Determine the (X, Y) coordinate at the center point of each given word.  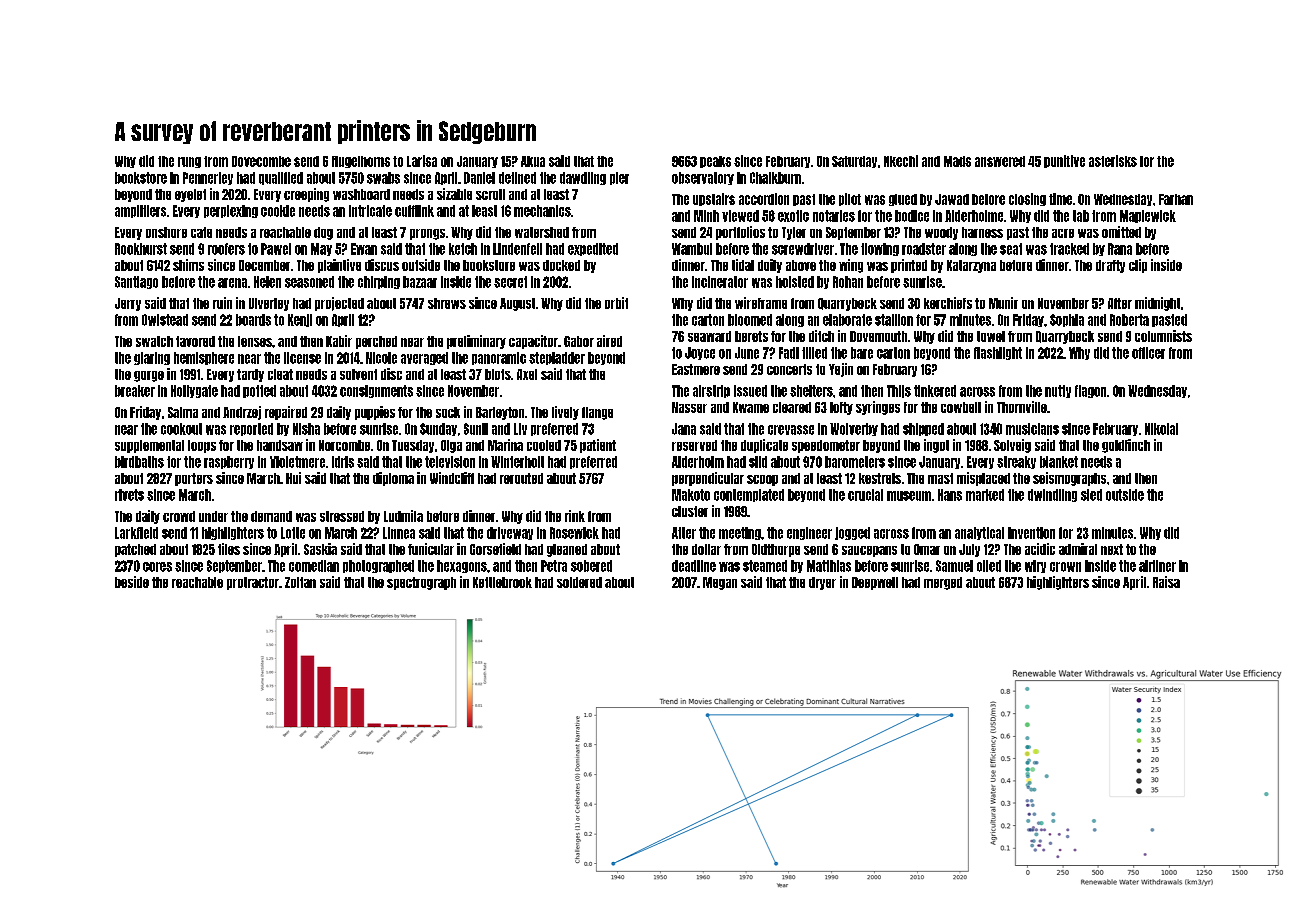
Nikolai (1161, 429)
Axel (527, 374)
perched (376, 342)
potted (259, 391)
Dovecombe (261, 161)
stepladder (557, 358)
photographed (378, 566)
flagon (1090, 391)
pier (619, 178)
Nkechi (901, 161)
